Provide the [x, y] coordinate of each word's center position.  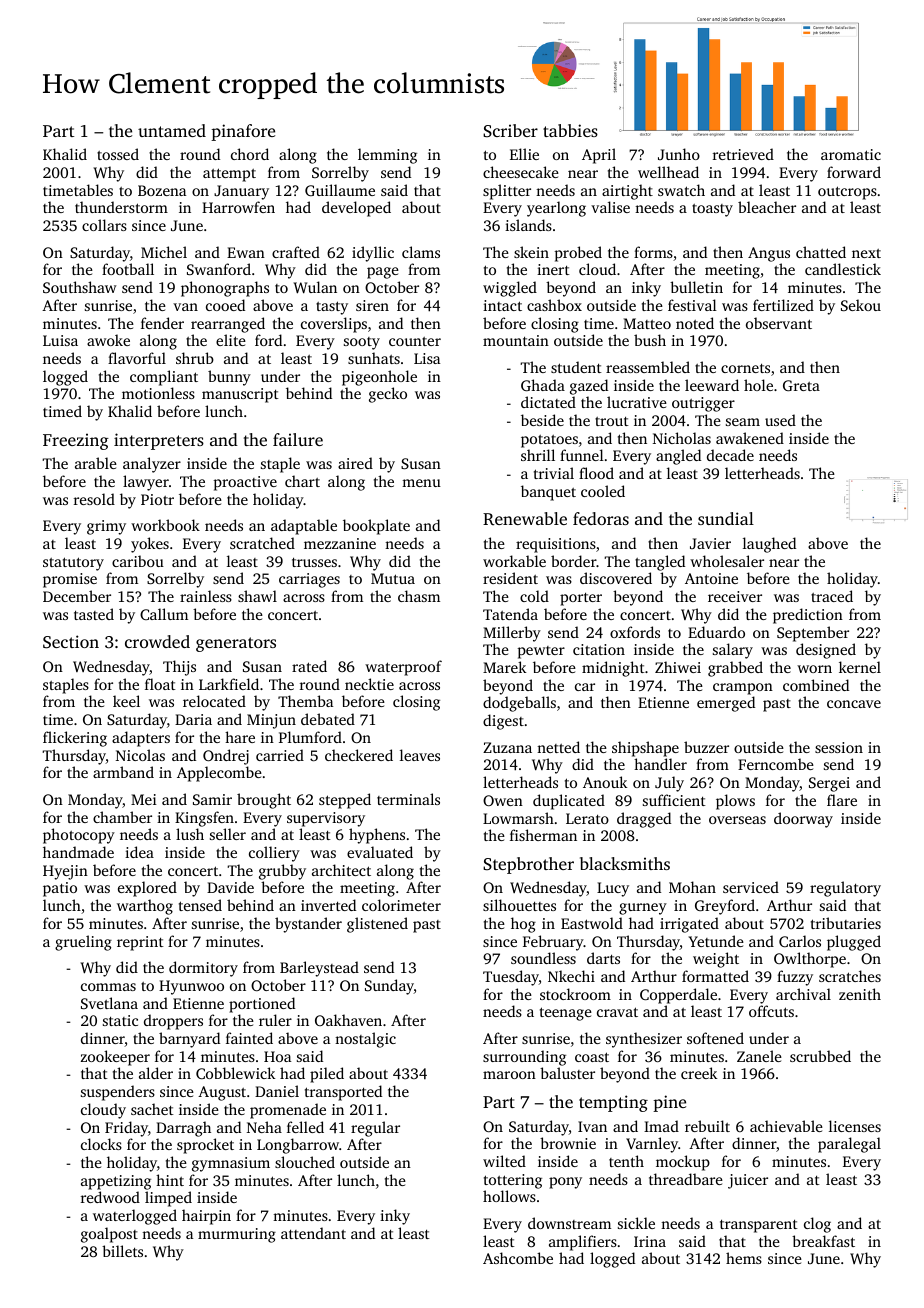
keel [126, 701]
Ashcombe [518, 1258]
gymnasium [231, 1164]
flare [842, 800]
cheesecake [521, 172]
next [866, 253]
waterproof [403, 668]
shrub [195, 358]
